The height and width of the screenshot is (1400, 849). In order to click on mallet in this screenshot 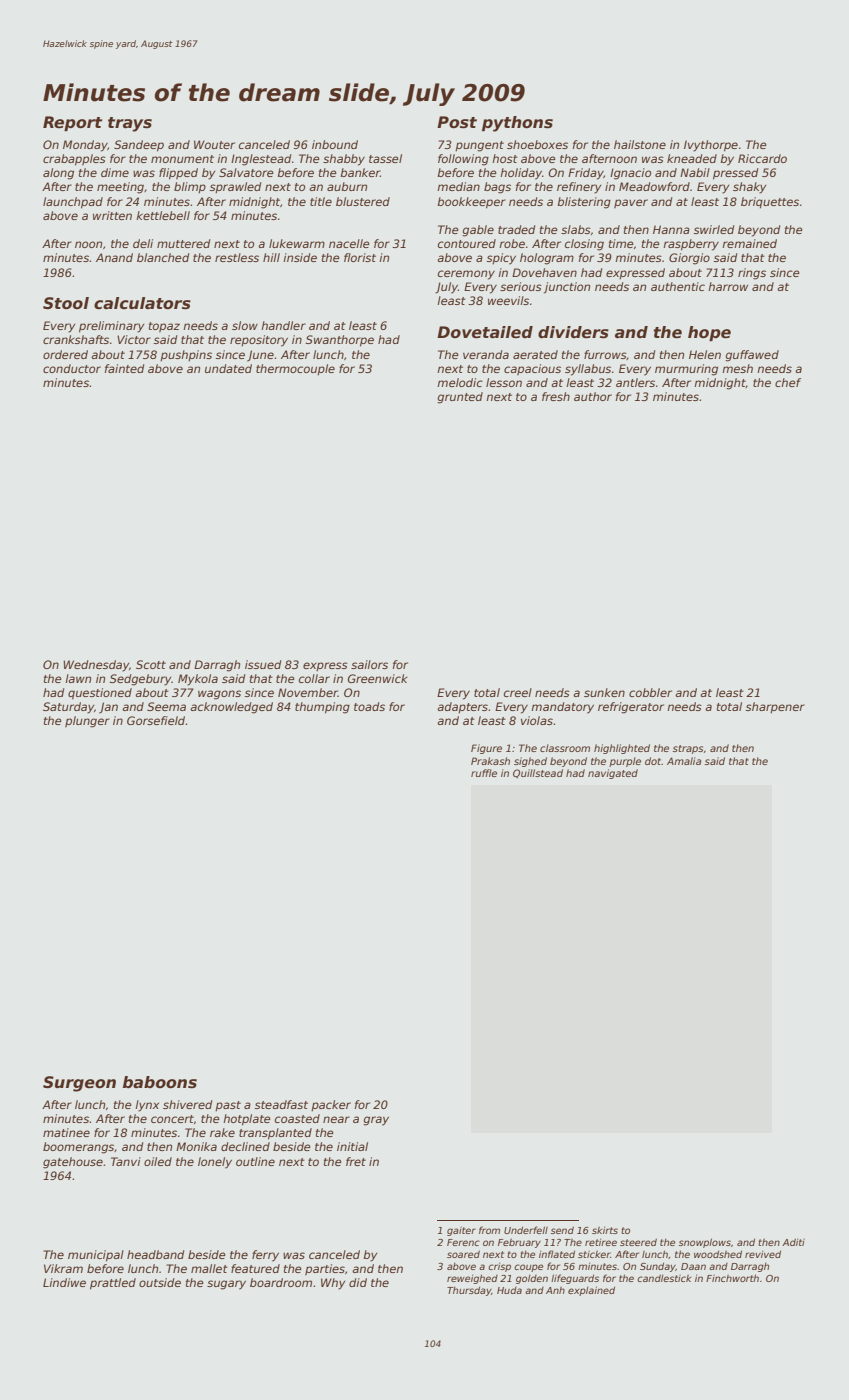, I will do `click(209, 1268)`.
